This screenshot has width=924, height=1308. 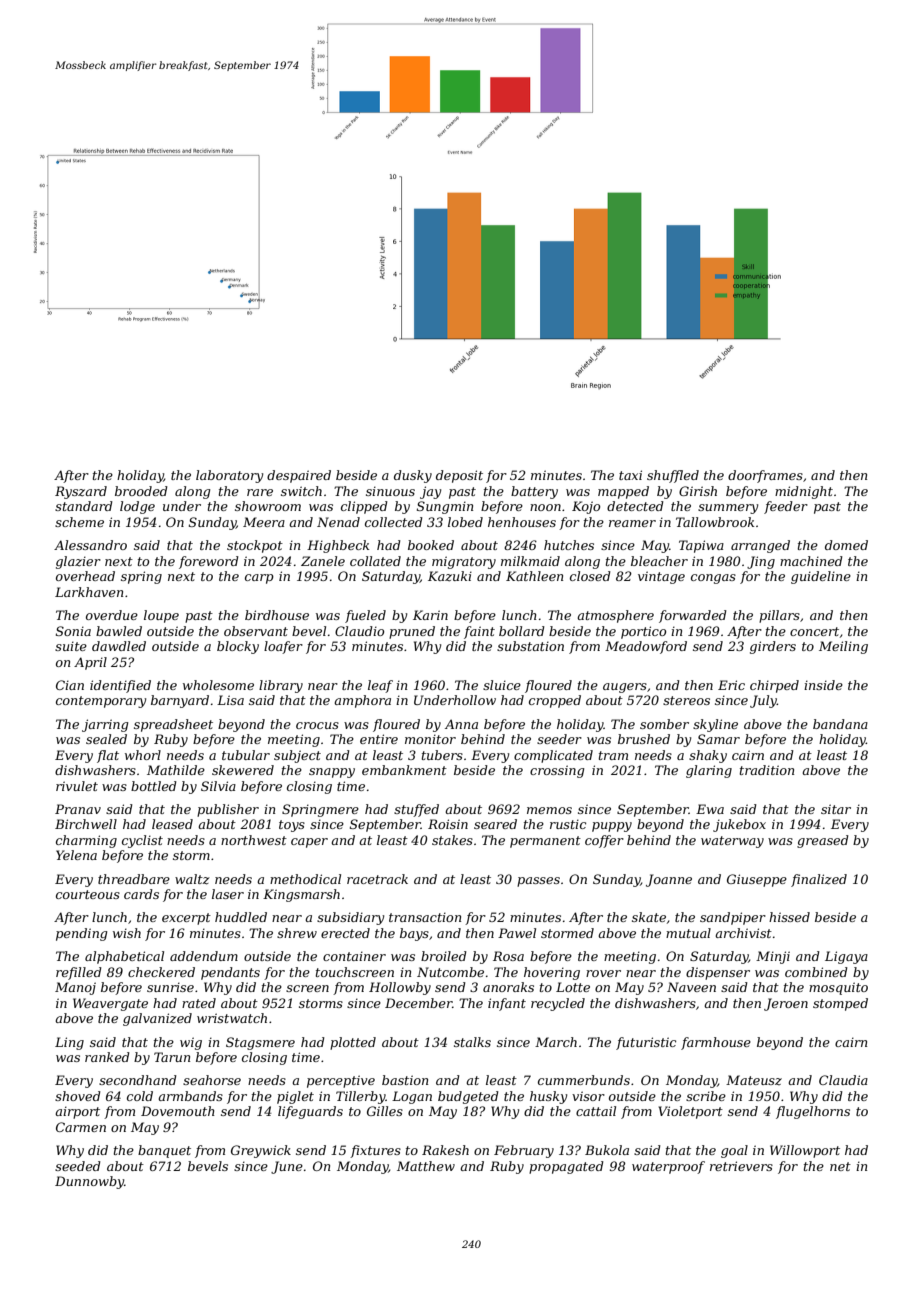 I want to click on racetrack, so click(x=377, y=879).
